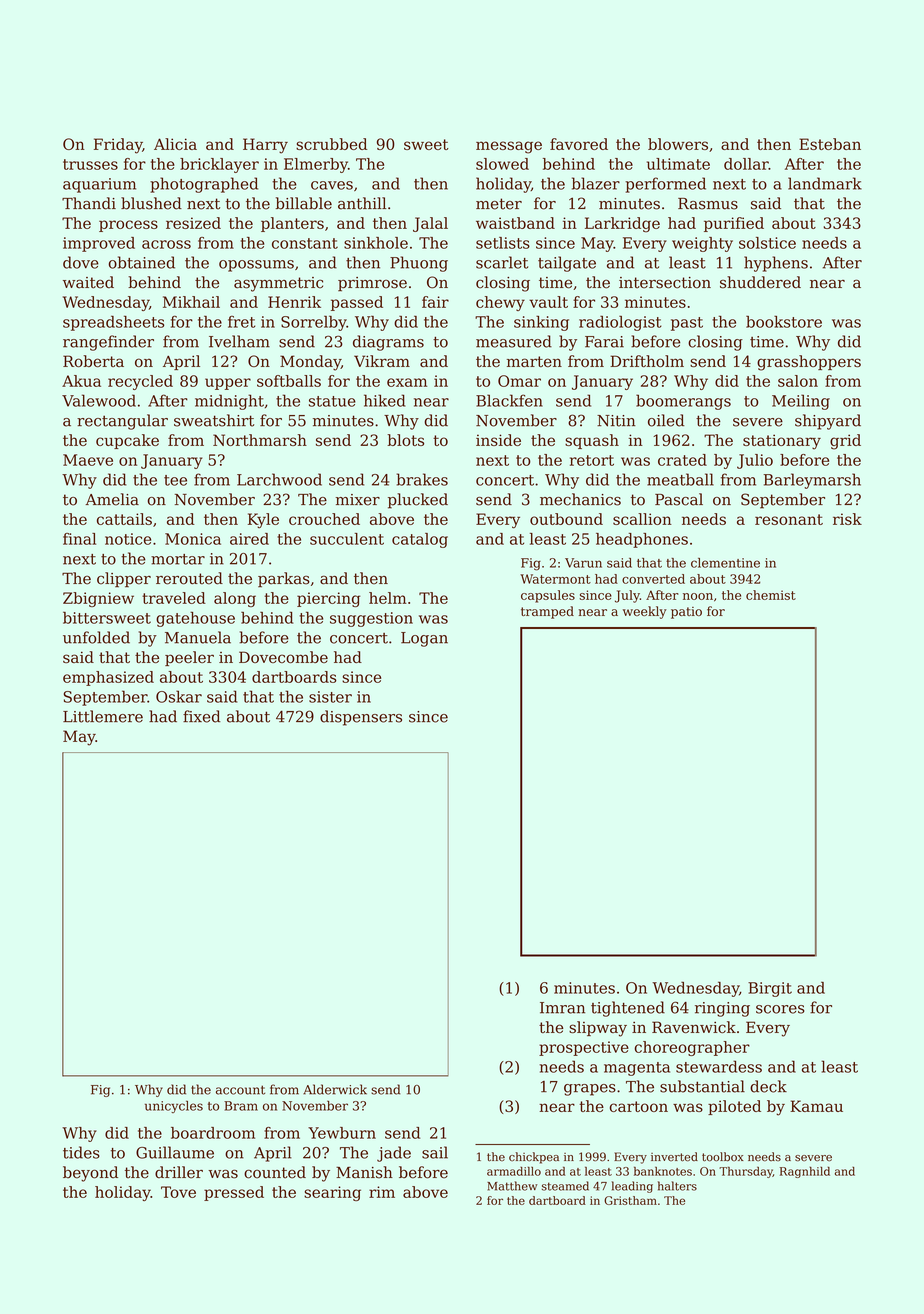 Image resolution: width=924 pixels, height=1314 pixels. I want to click on blushed, so click(151, 203).
